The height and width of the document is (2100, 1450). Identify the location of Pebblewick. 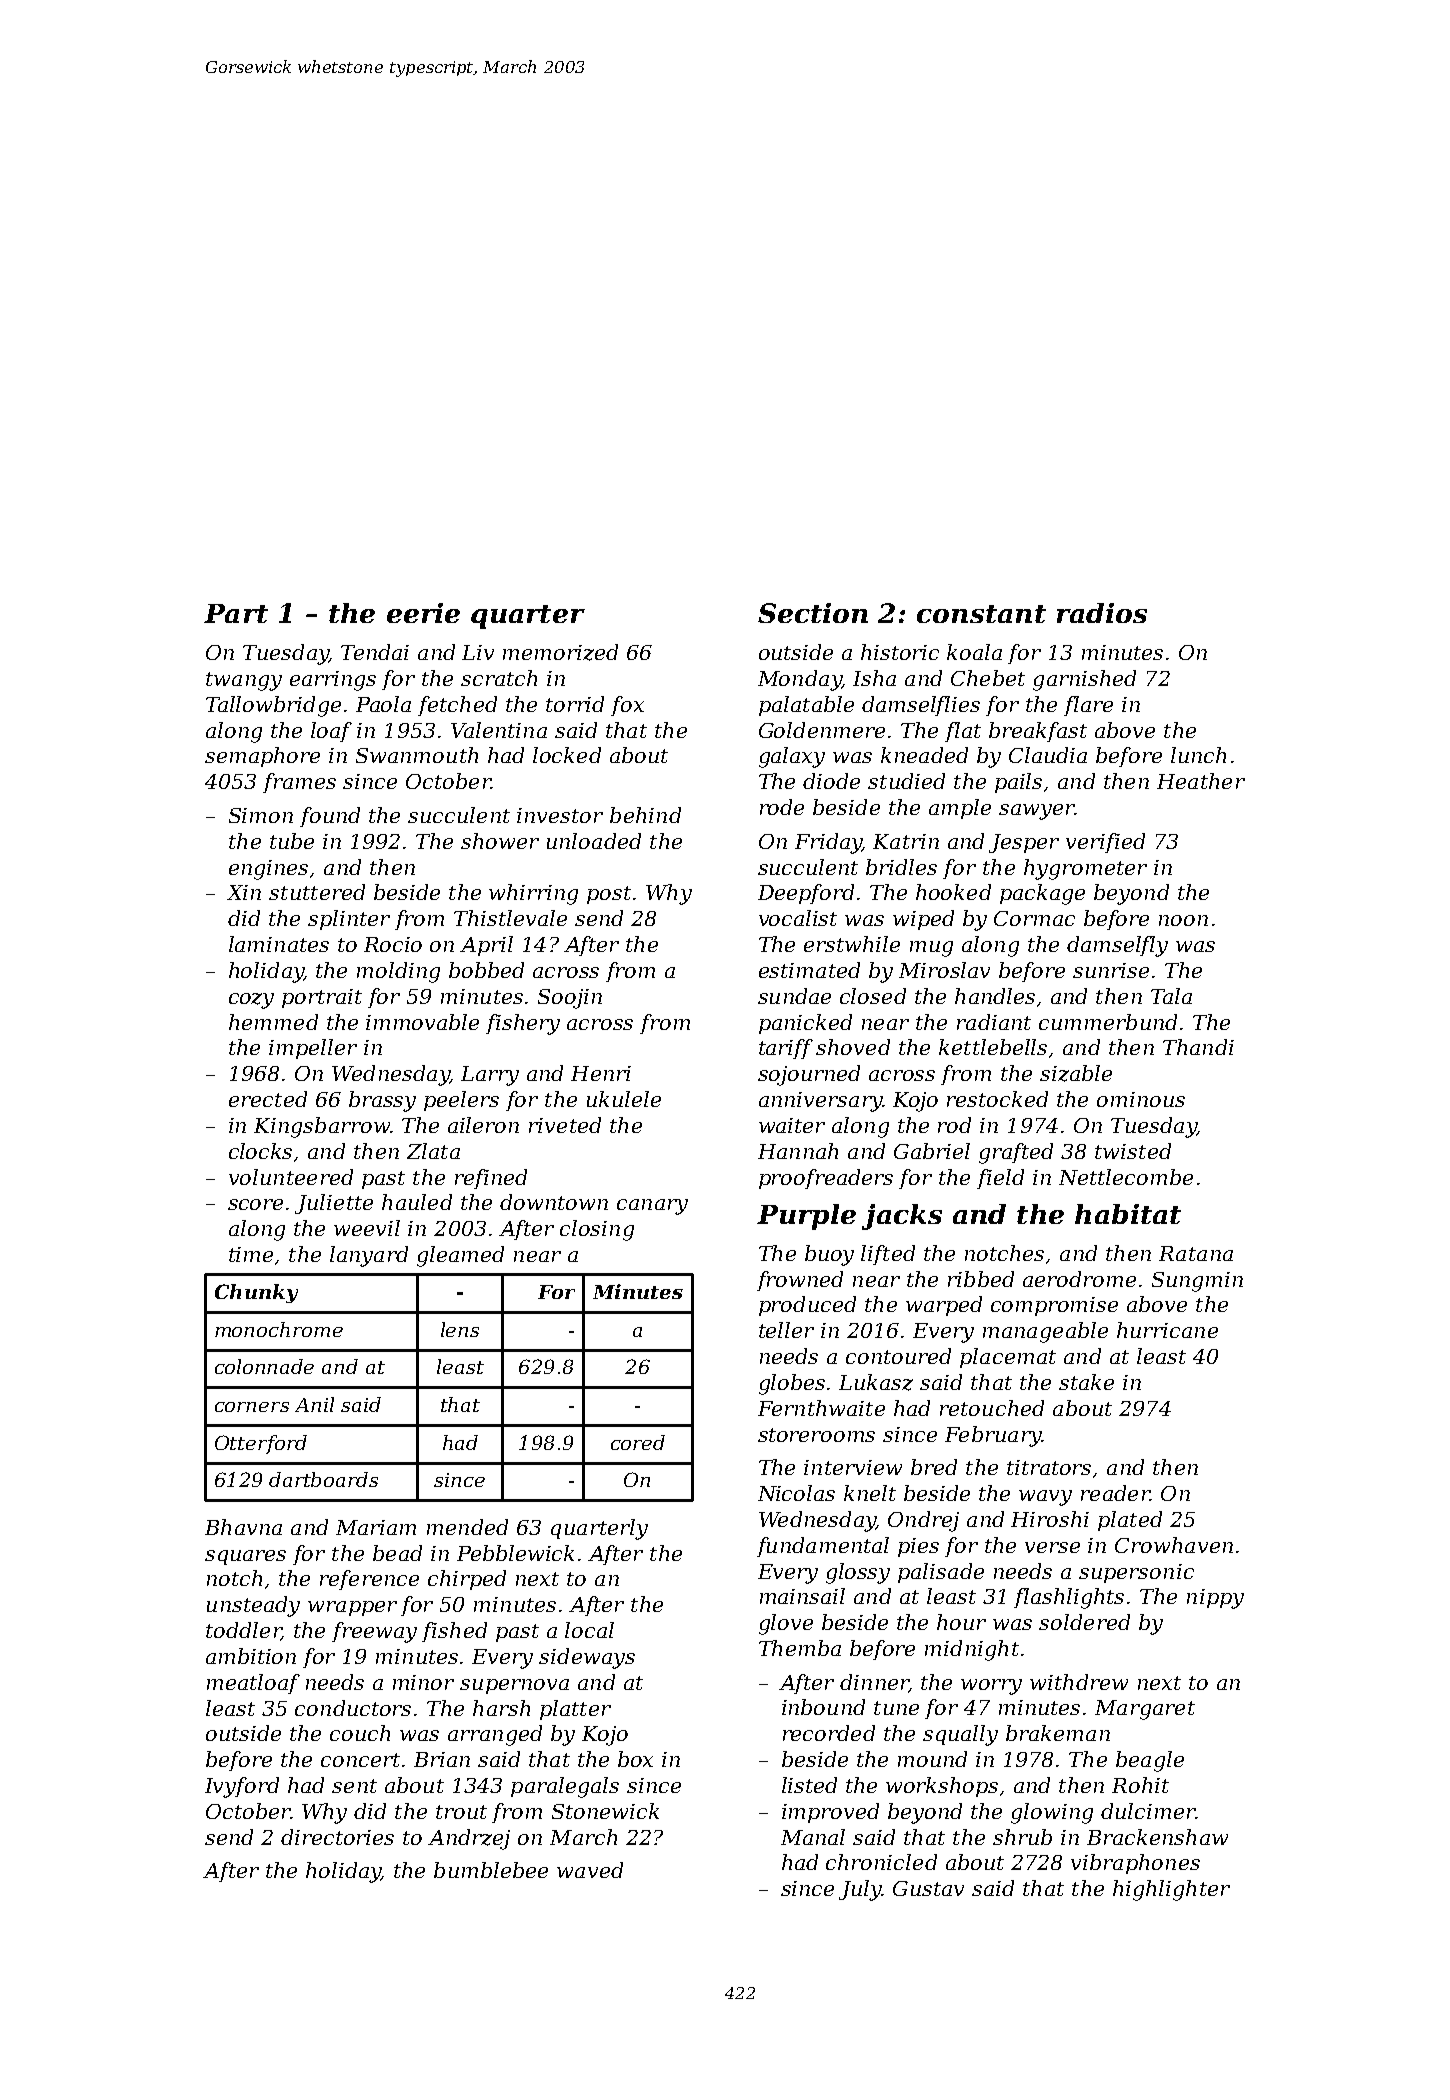
(515, 1553).
